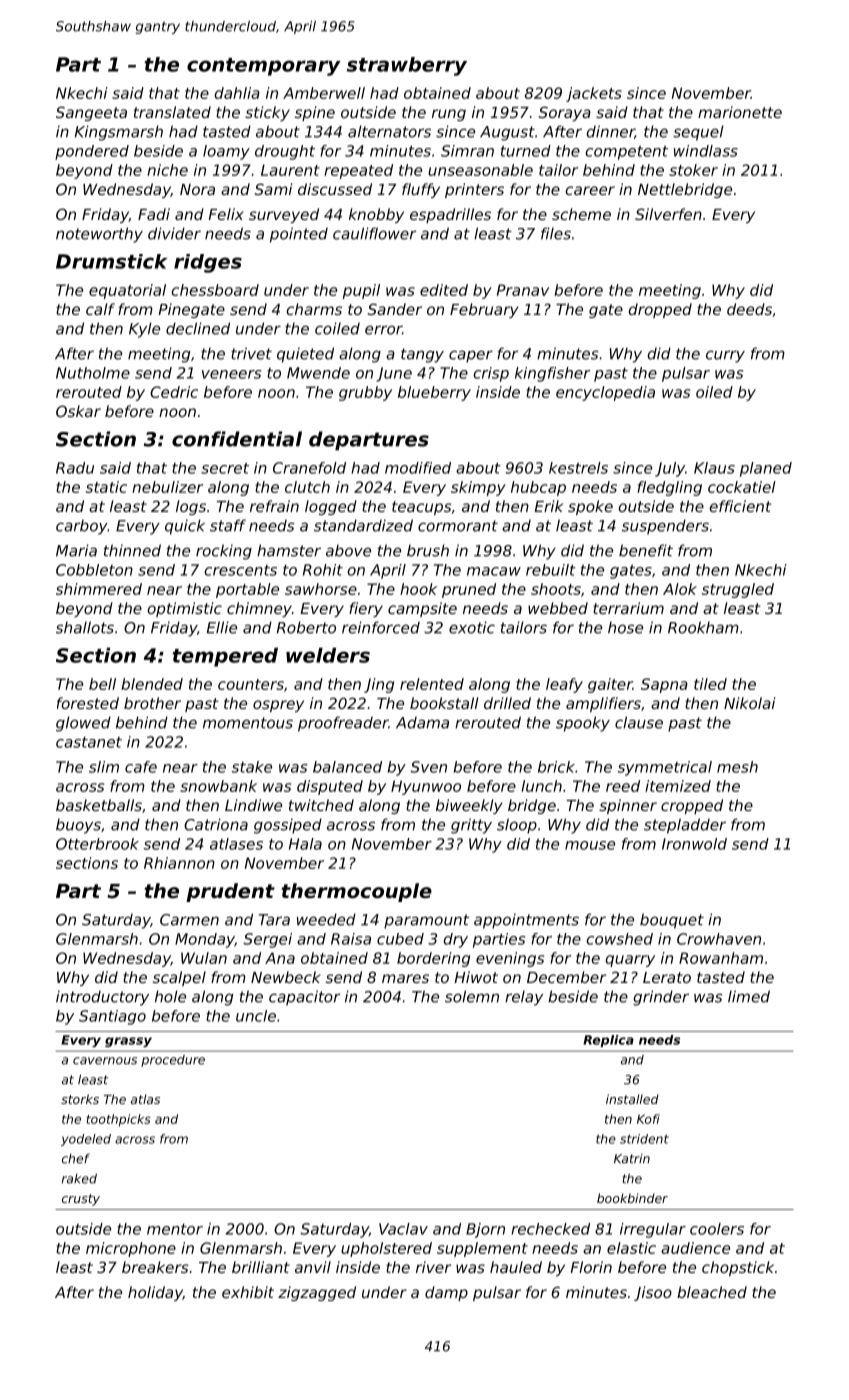 This screenshot has height=1400, width=849. What do you see at coordinates (76, 550) in the screenshot?
I see `Maria` at bounding box center [76, 550].
